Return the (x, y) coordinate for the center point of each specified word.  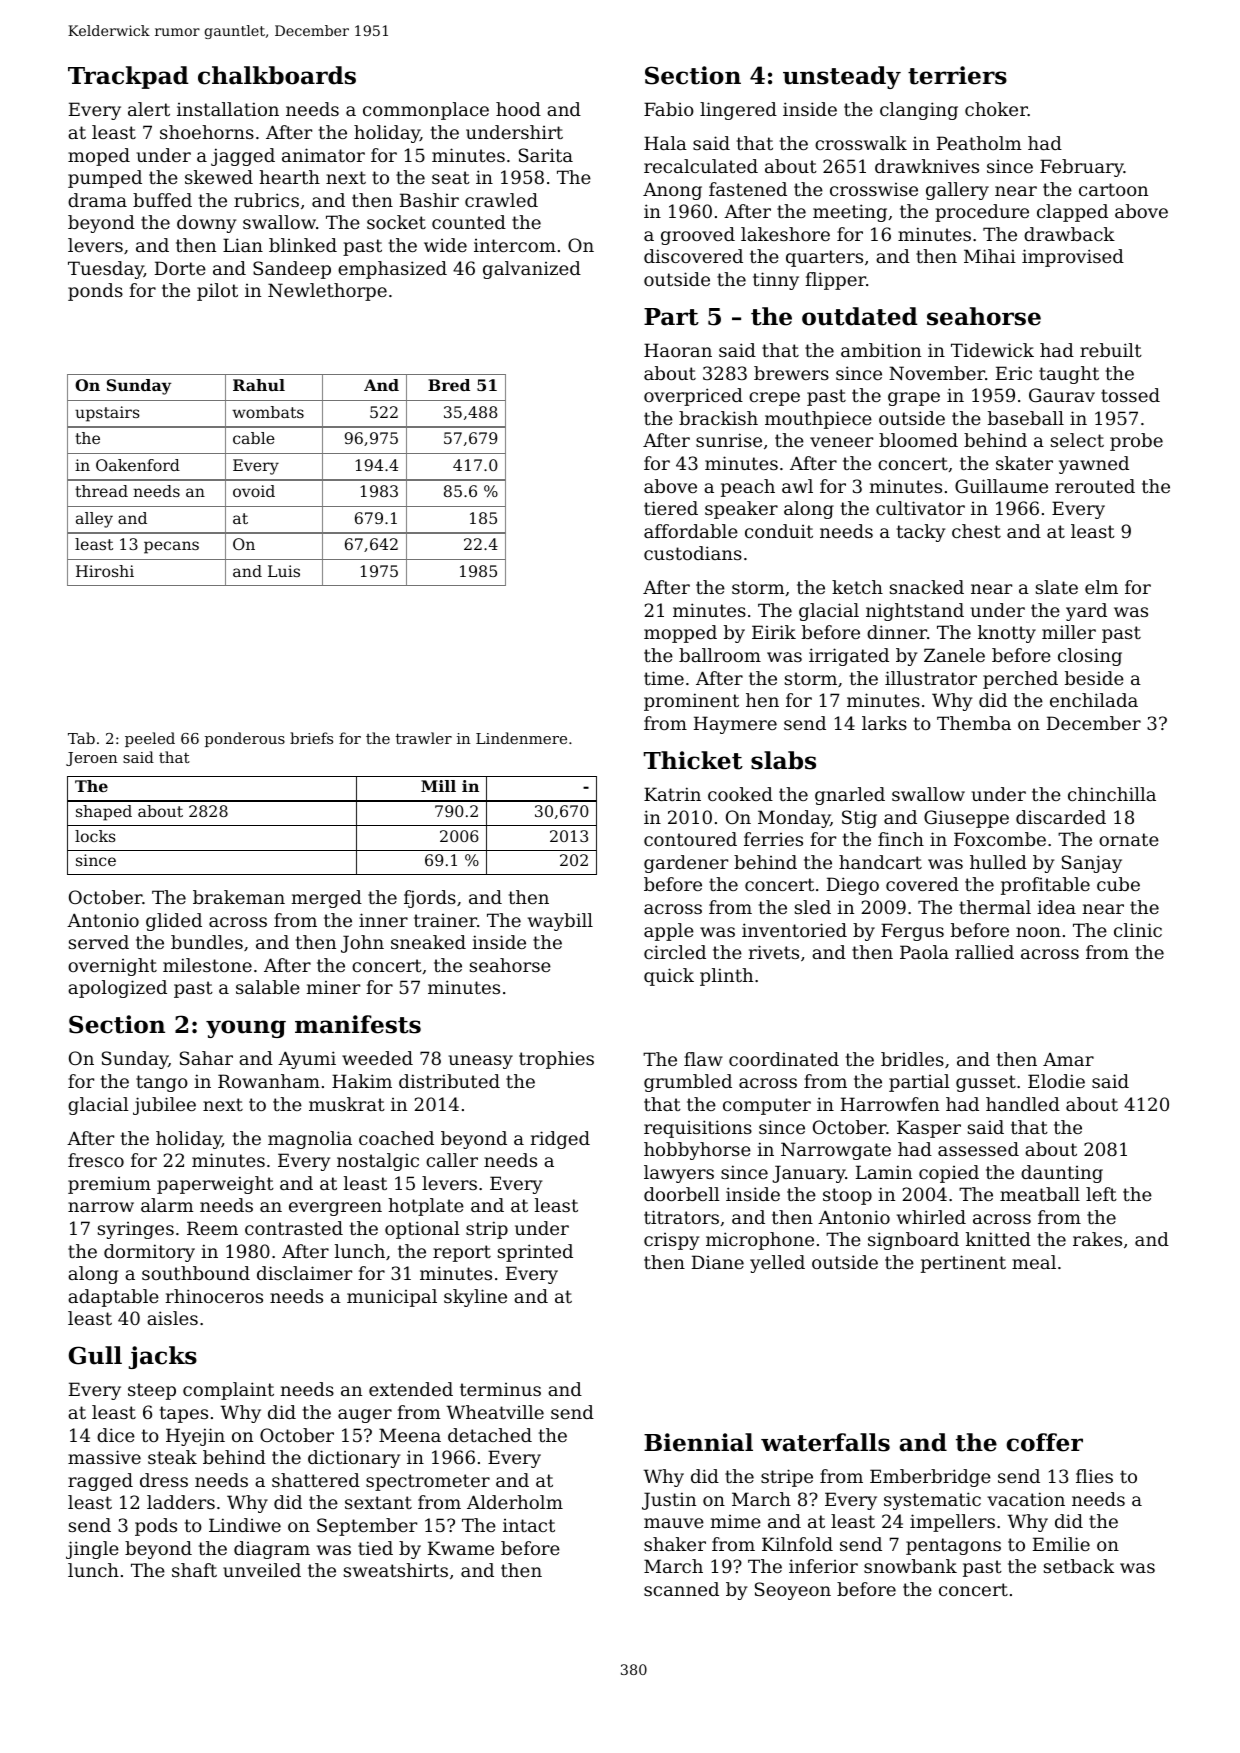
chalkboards (277, 75)
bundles (207, 942)
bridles (912, 1059)
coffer (1044, 1442)
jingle (92, 1550)
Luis (284, 571)
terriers (957, 75)
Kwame (461, 1548)
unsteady (842, 77)
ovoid (254, 491)
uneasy (481, 1062)
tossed (1130, 395)
